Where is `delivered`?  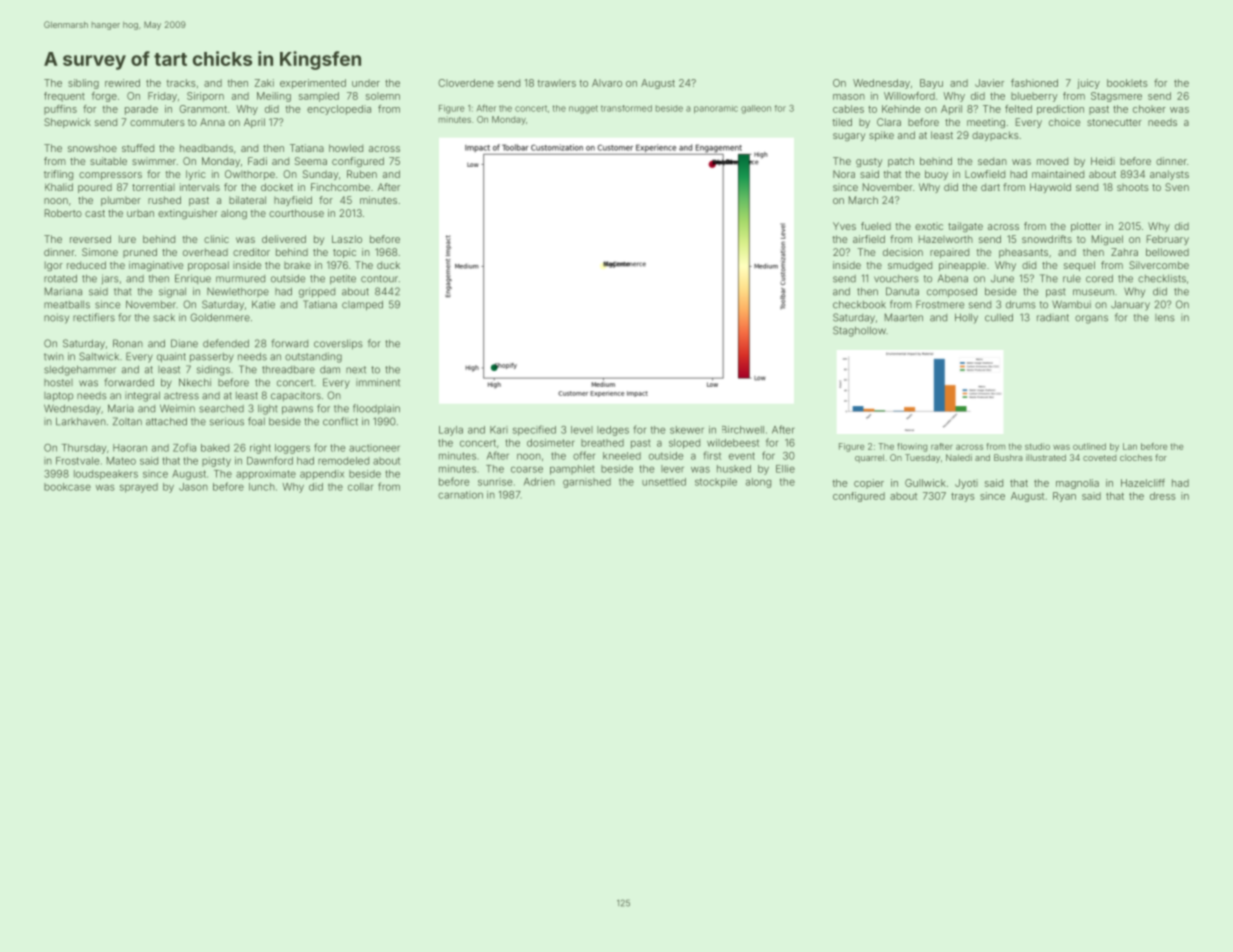
delivered is located at coordinates (284, 239).
